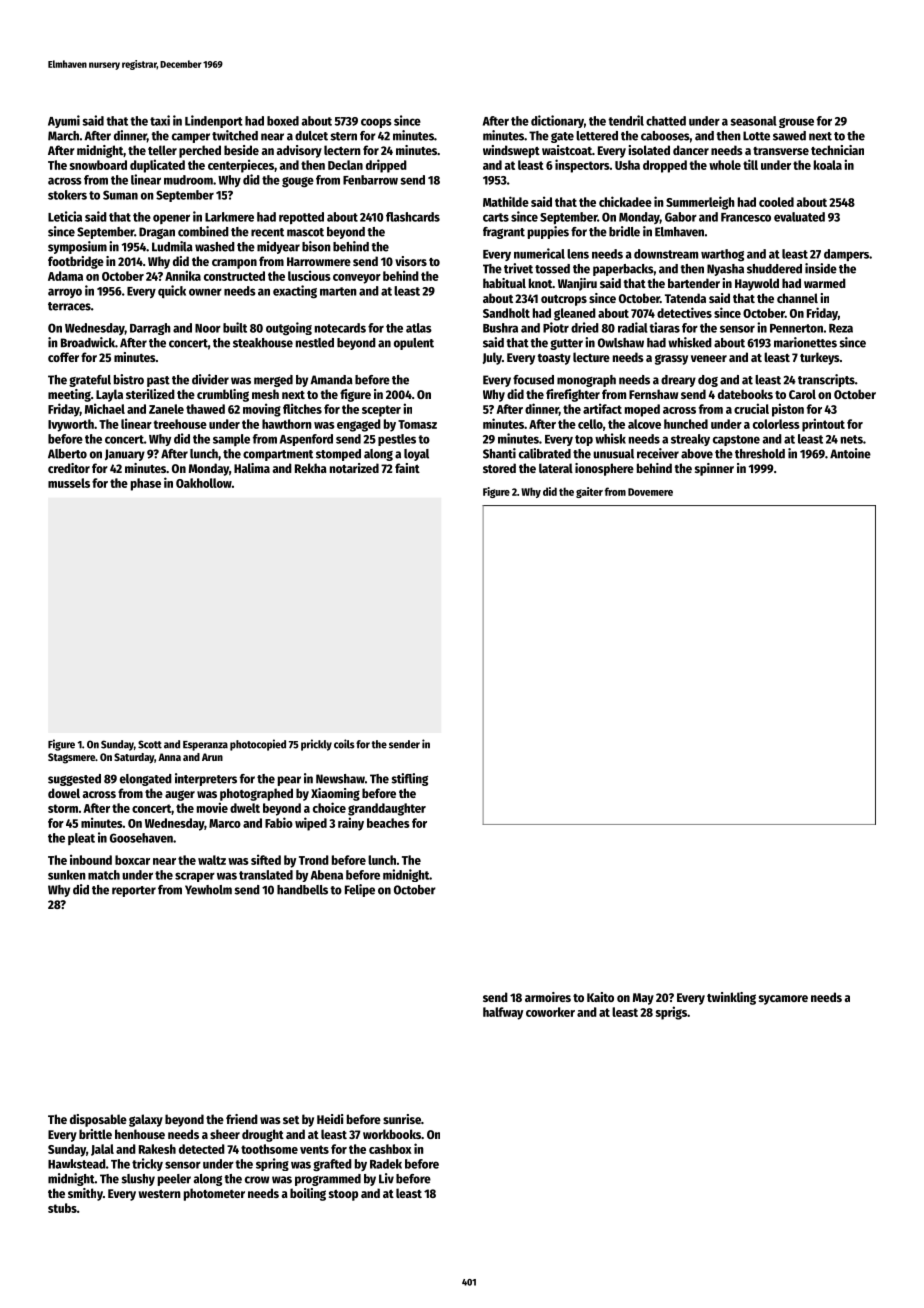  Describe the element at coordinates (71, 758) in the image. I see `Stagsmere` at that location.
